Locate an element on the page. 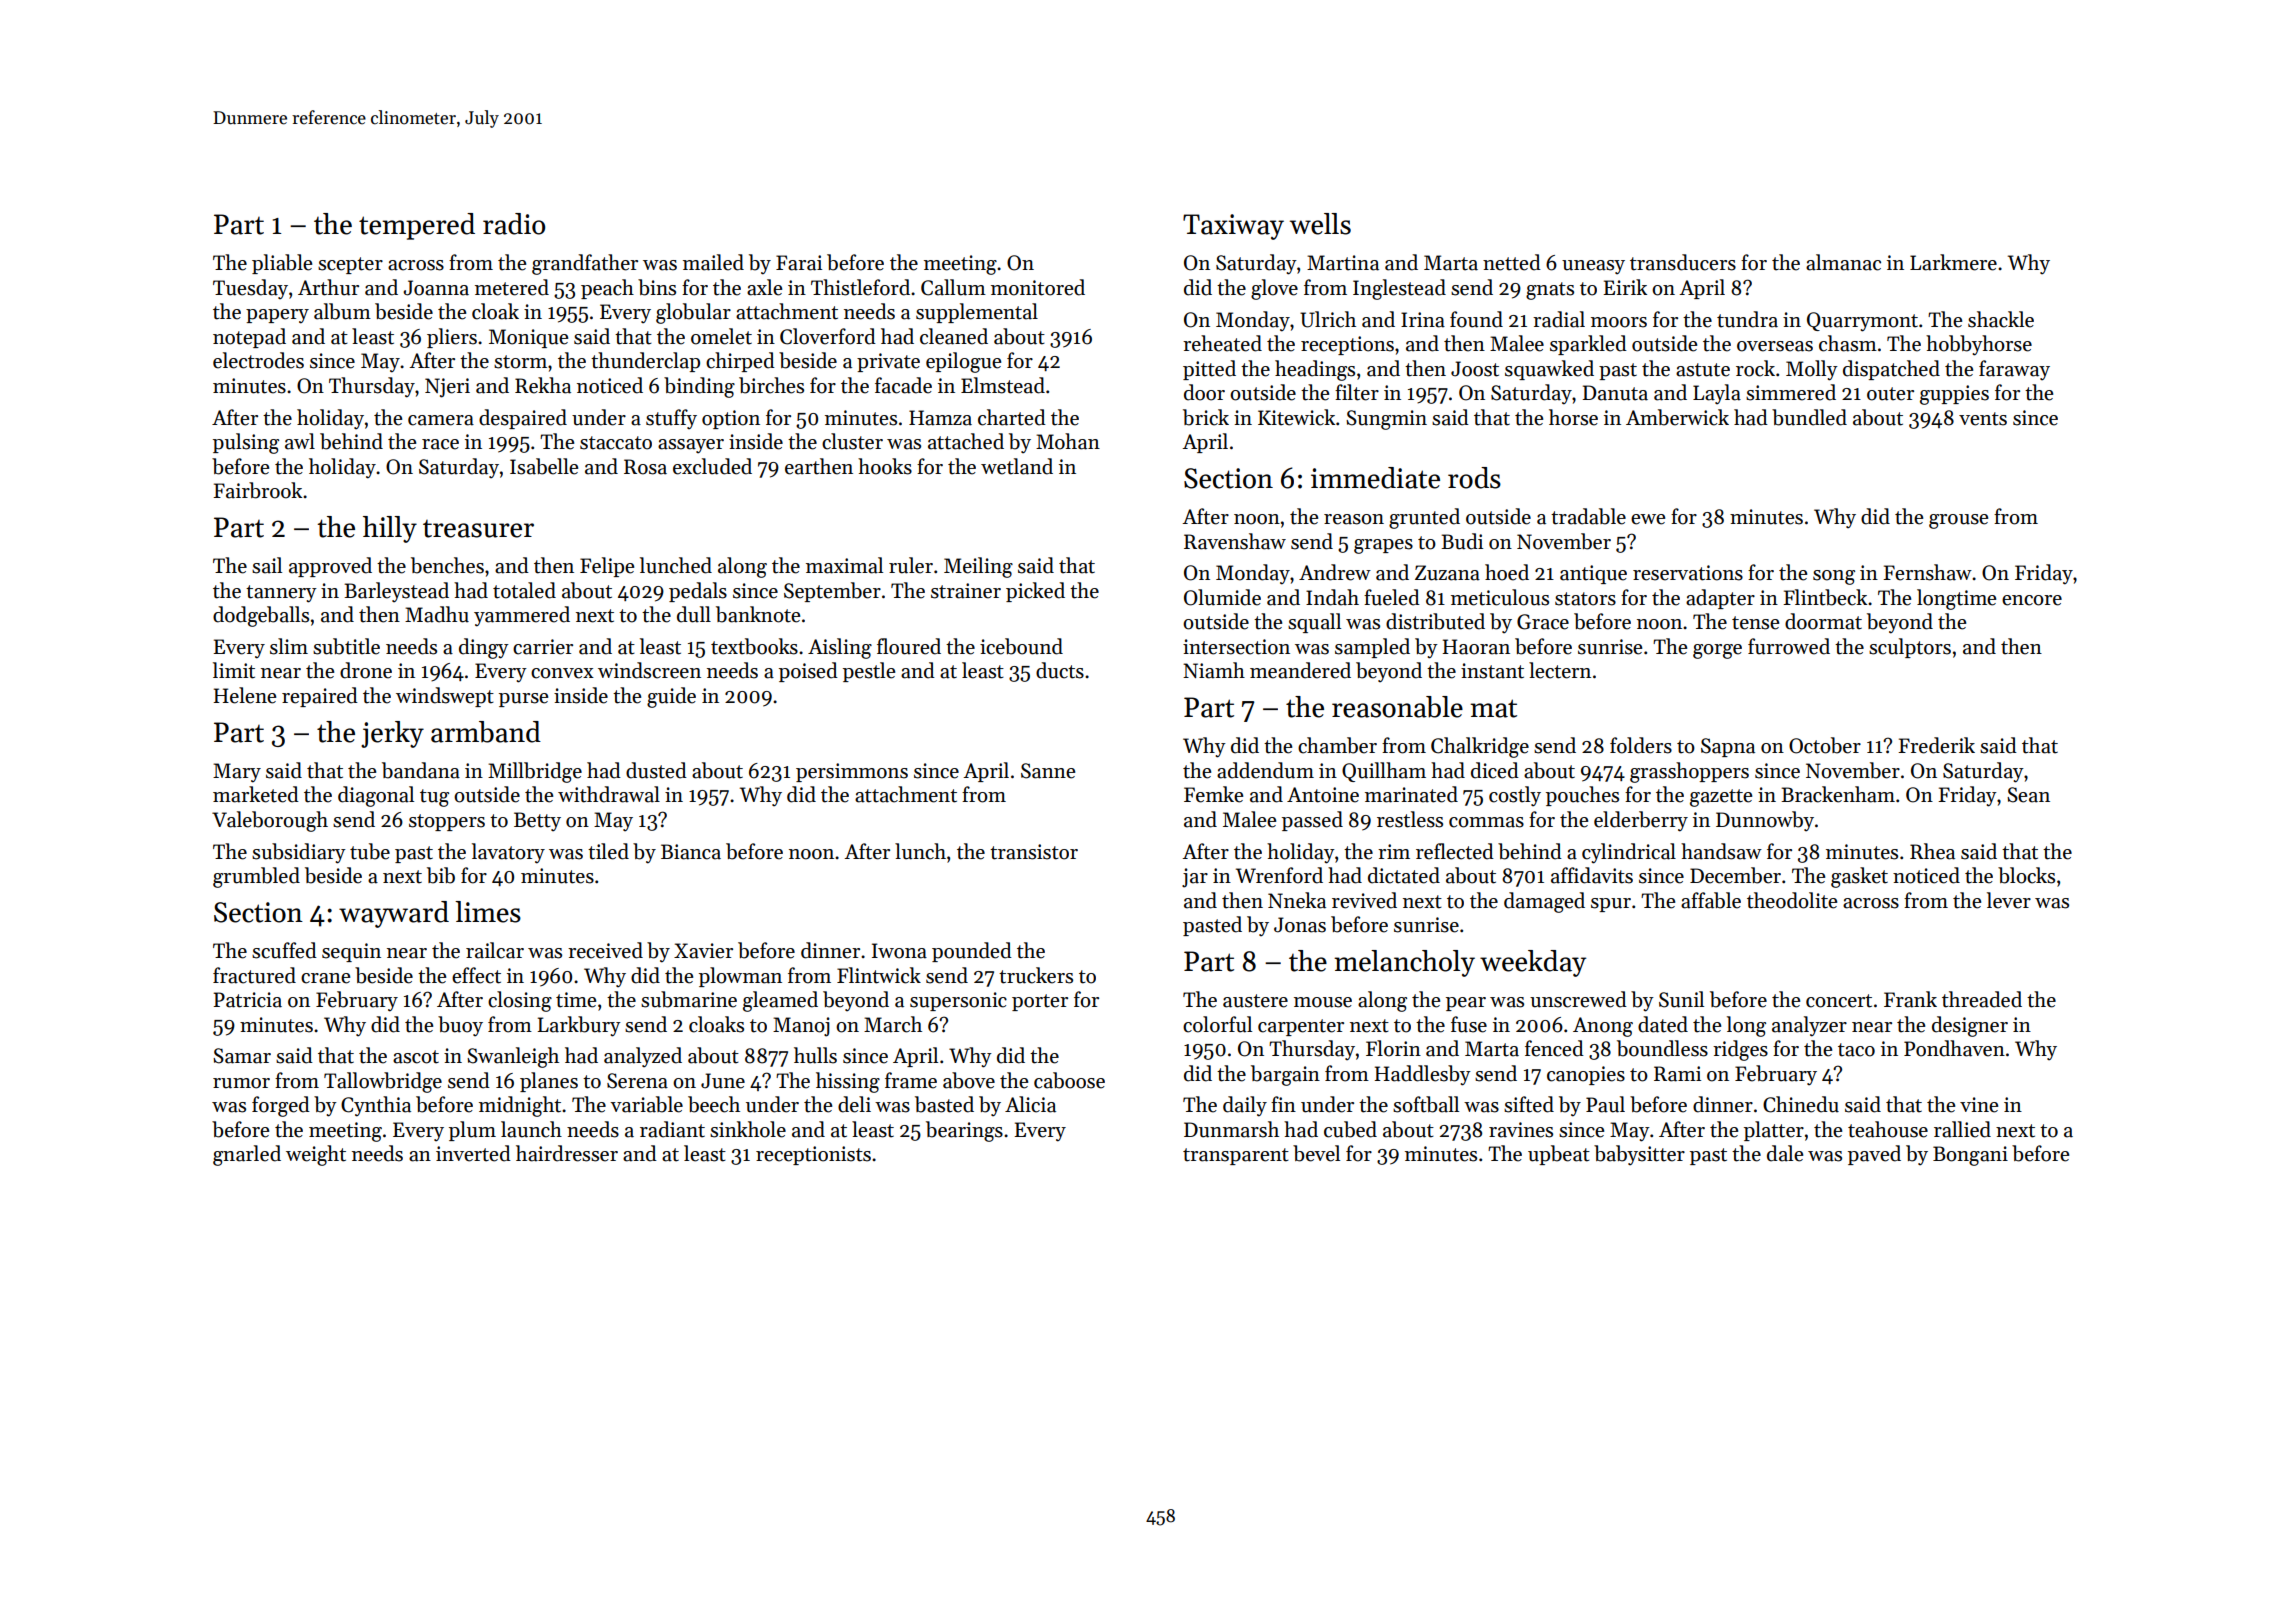 This document has height=1620, width=2292. Femke is located at coordinates (1213, 794).
